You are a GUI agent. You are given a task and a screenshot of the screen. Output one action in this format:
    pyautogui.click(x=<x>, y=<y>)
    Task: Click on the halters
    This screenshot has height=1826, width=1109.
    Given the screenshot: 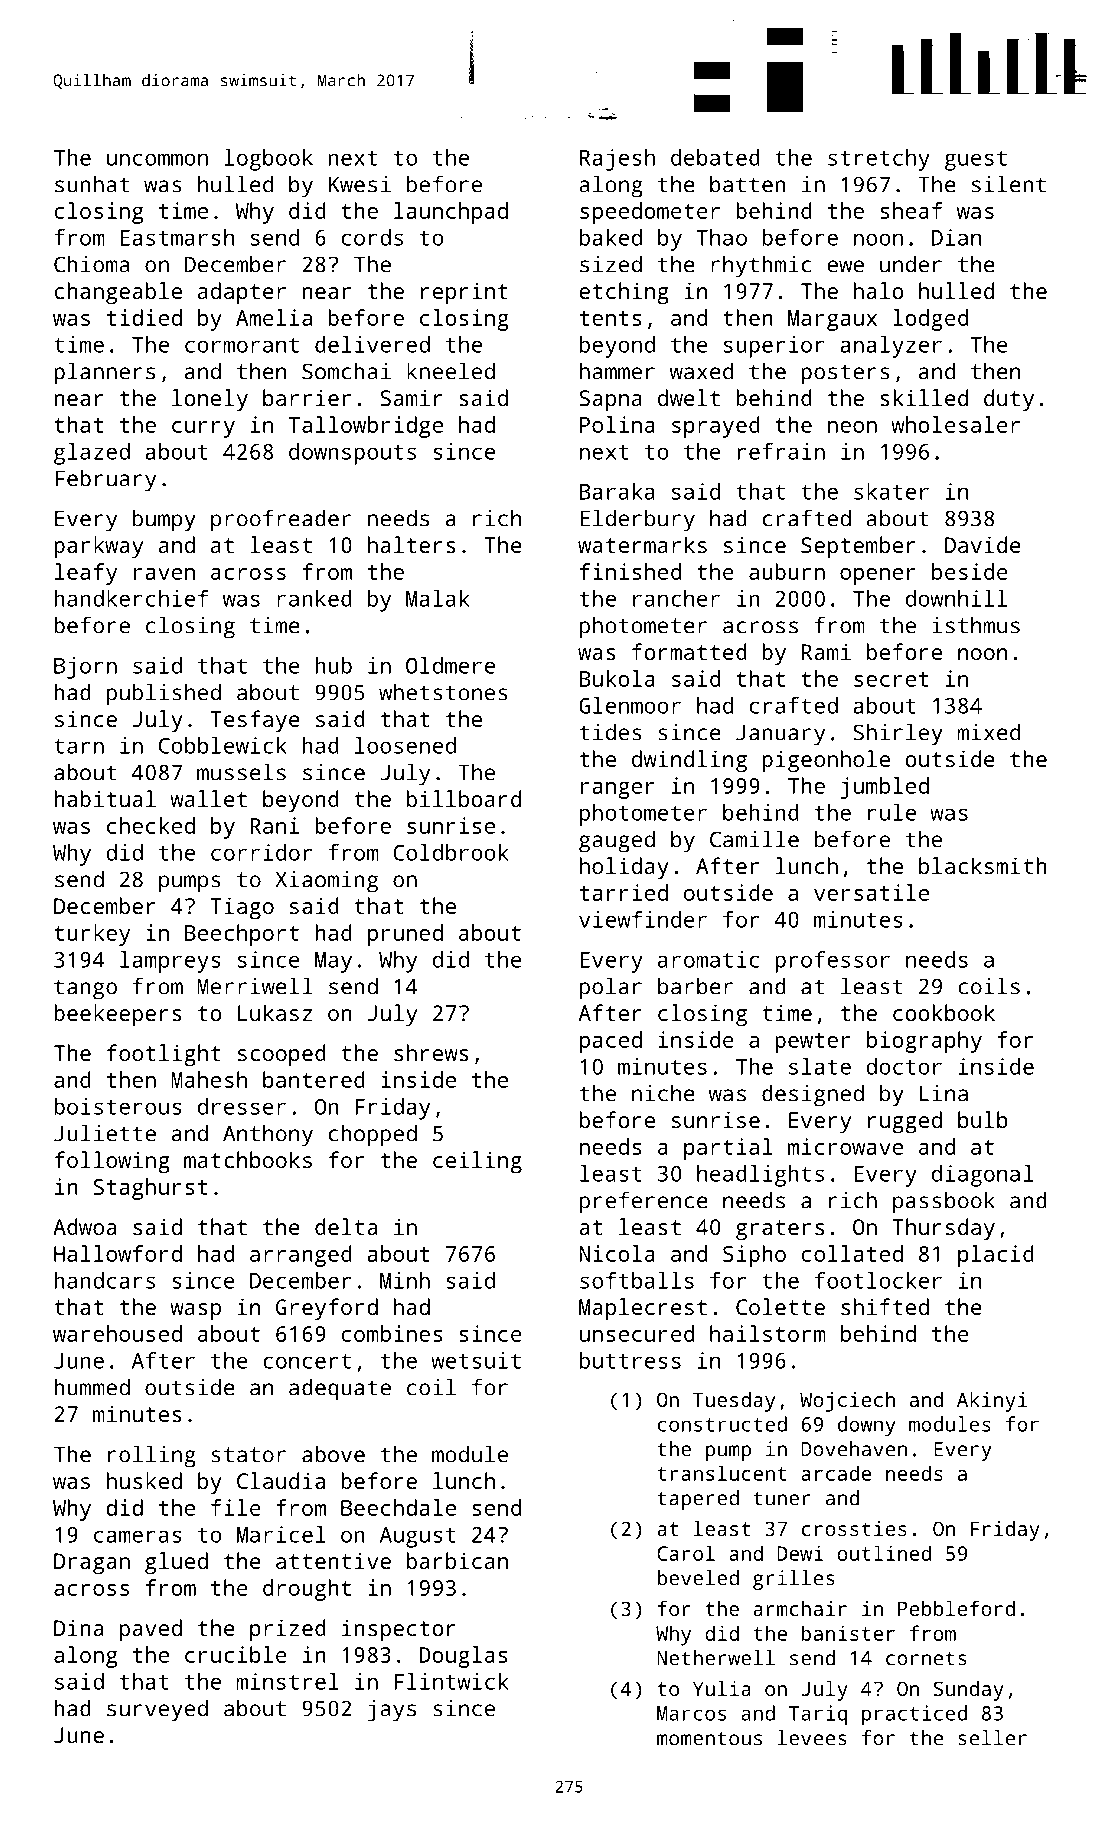 What is the action you would take?
    pyautogui.click(x=412, y=544)
